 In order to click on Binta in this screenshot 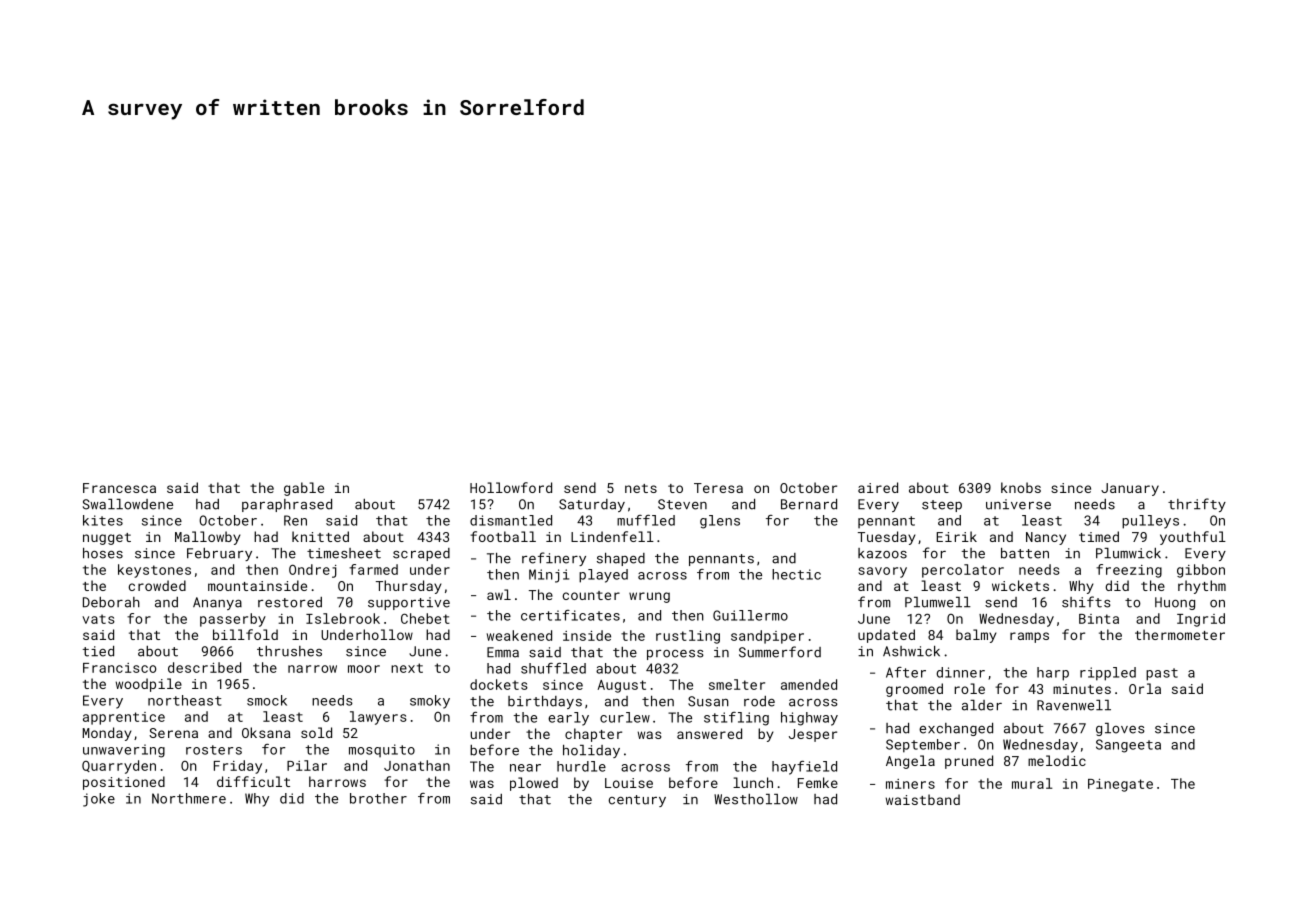, I will do `click(1099, 619)`.
